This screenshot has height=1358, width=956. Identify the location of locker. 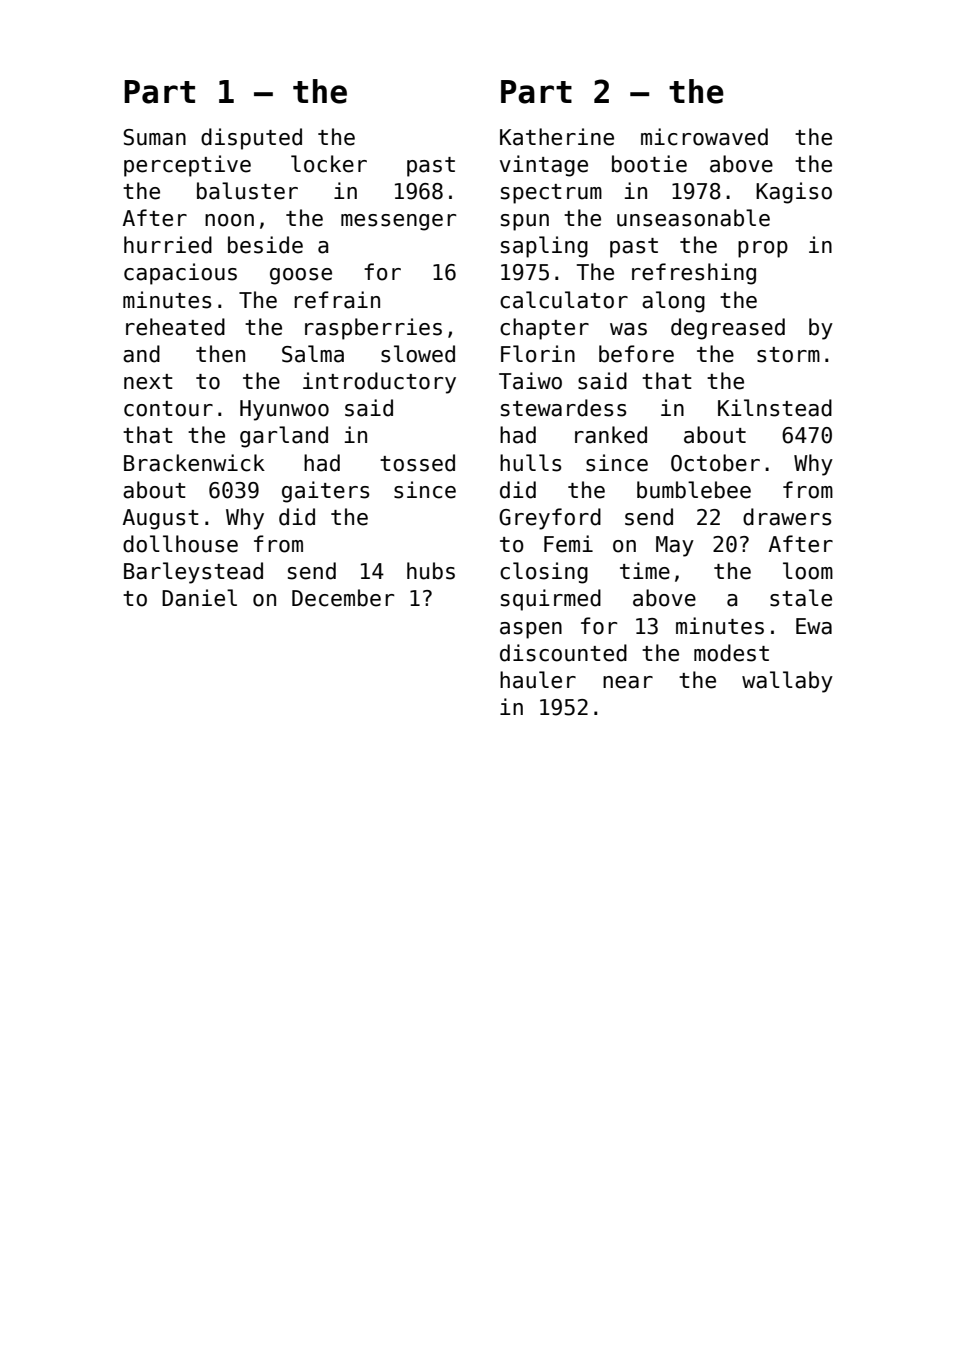
(329, 164).
